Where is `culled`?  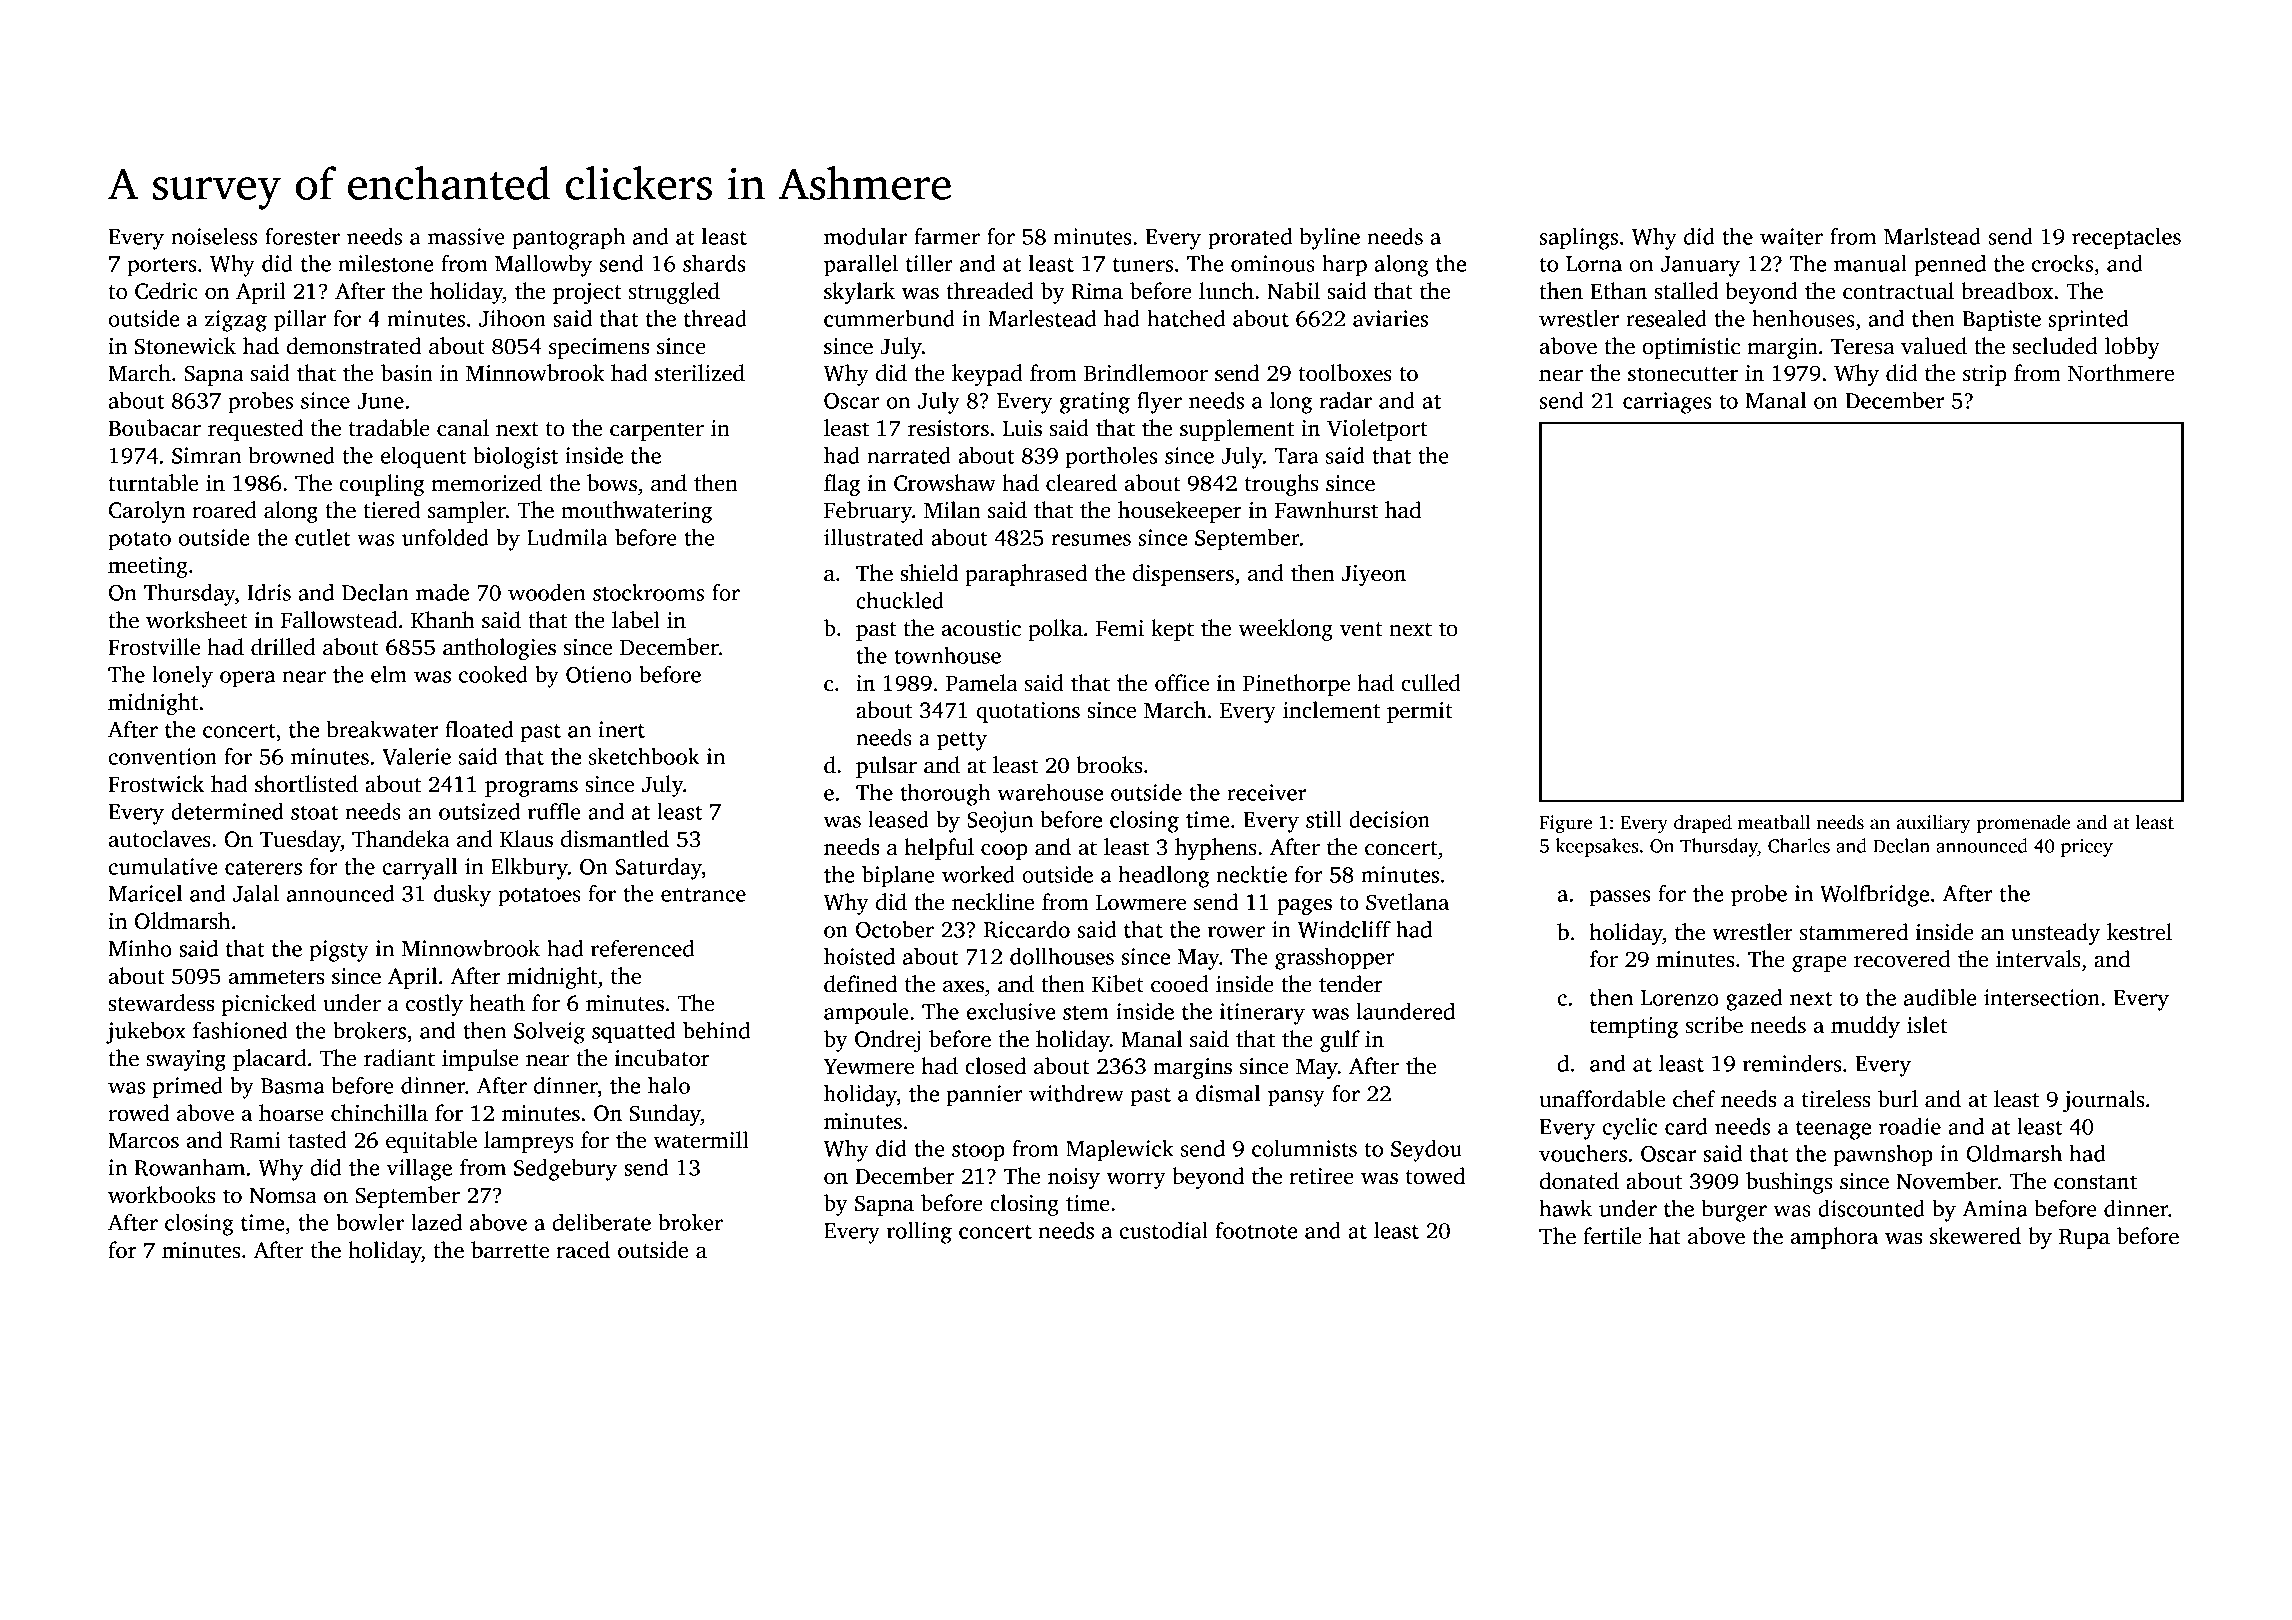
culled is located at coordinates (1431, 683).
